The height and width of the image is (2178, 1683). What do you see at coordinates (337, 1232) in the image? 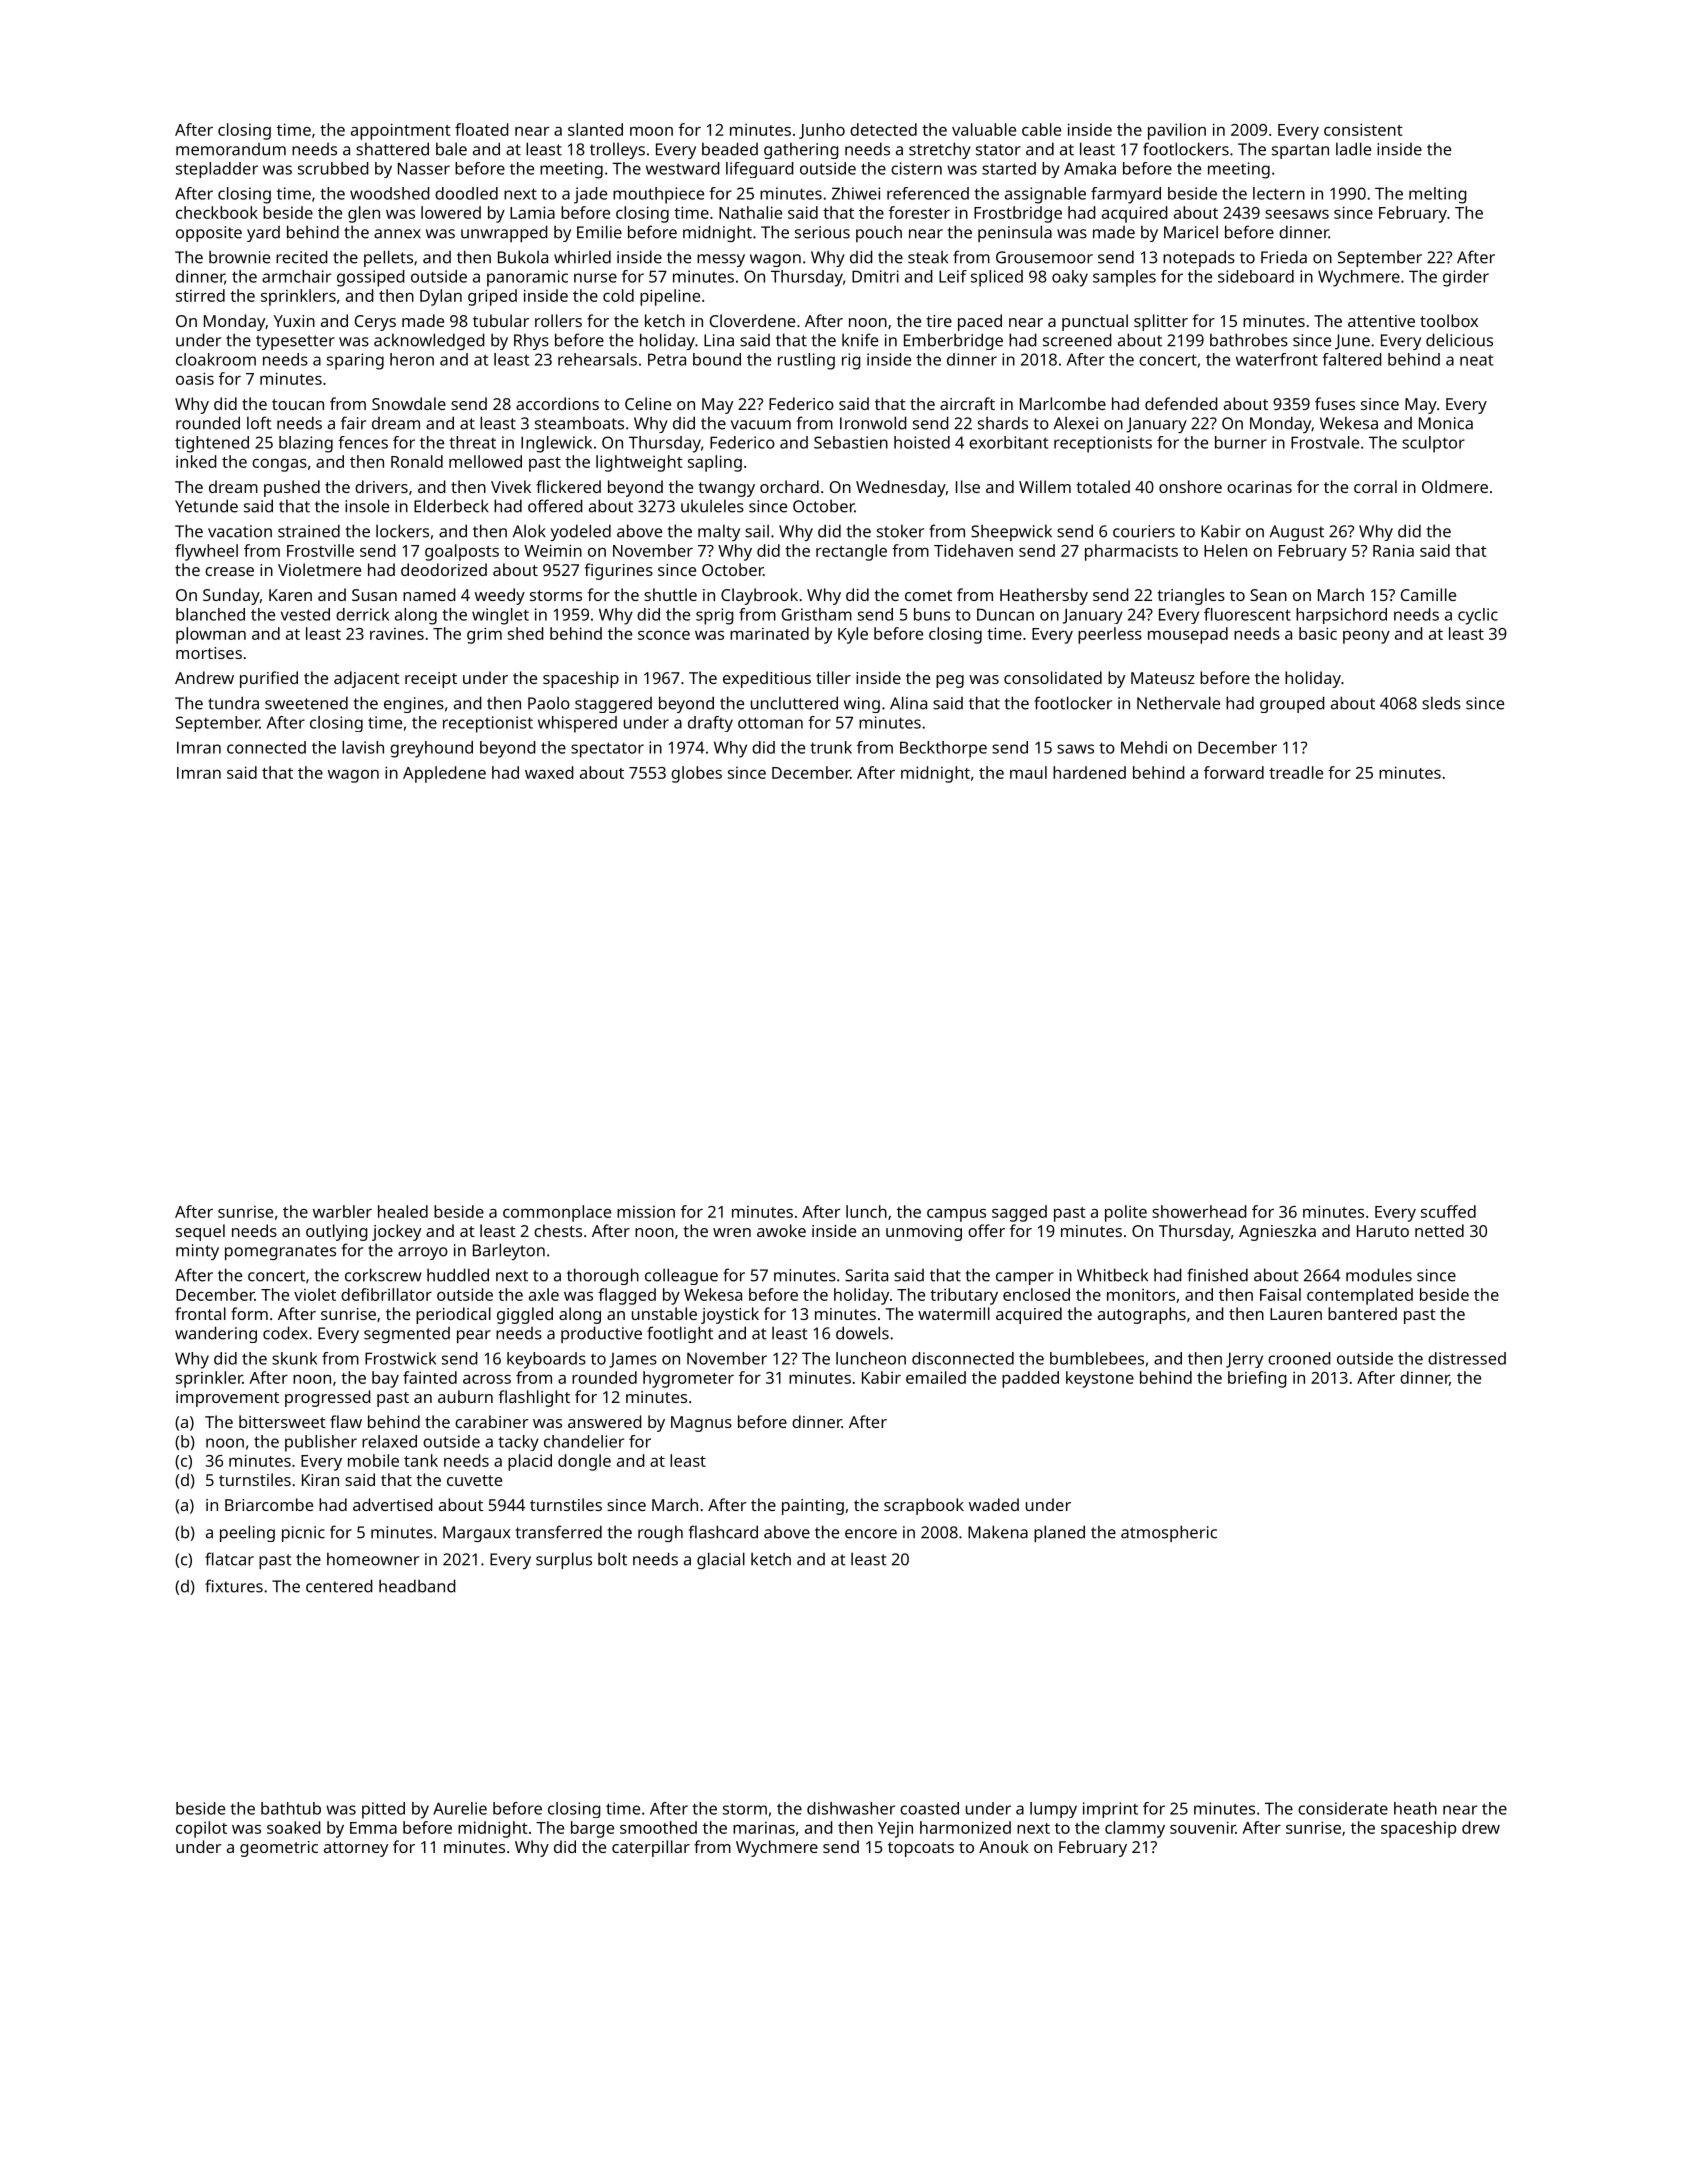
I see `outlying` at bounding box center [337, 1232].
